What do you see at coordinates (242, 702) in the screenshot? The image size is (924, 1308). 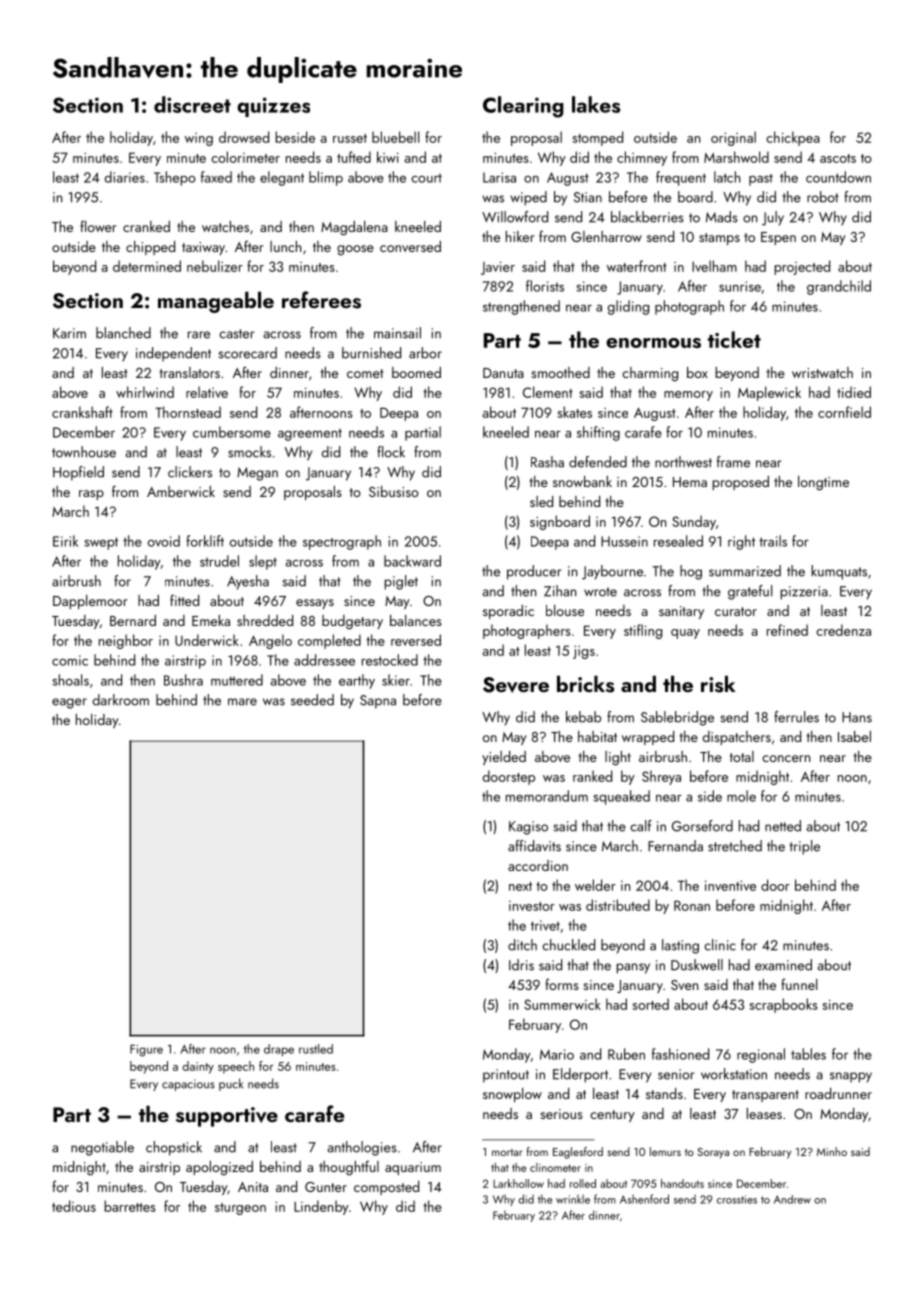 I see `mare` at bounding box center [242, 702].
